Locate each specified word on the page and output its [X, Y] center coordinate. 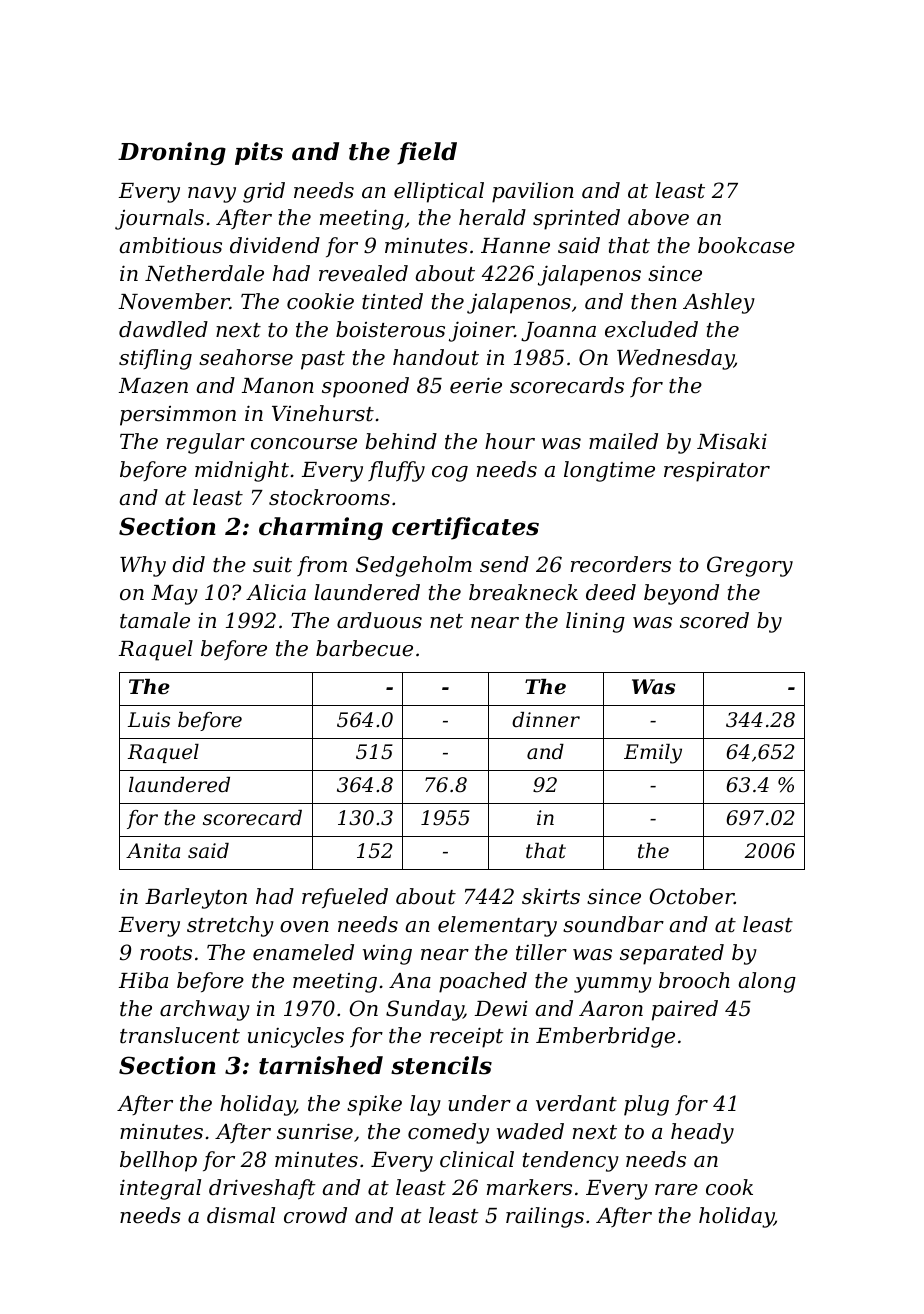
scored [714, 620]
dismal [241, 1215]
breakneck [523, 592]
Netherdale [204, 273]
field [427, 153]
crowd [315, 1215]
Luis [149, 720]
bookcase [746, 245]
